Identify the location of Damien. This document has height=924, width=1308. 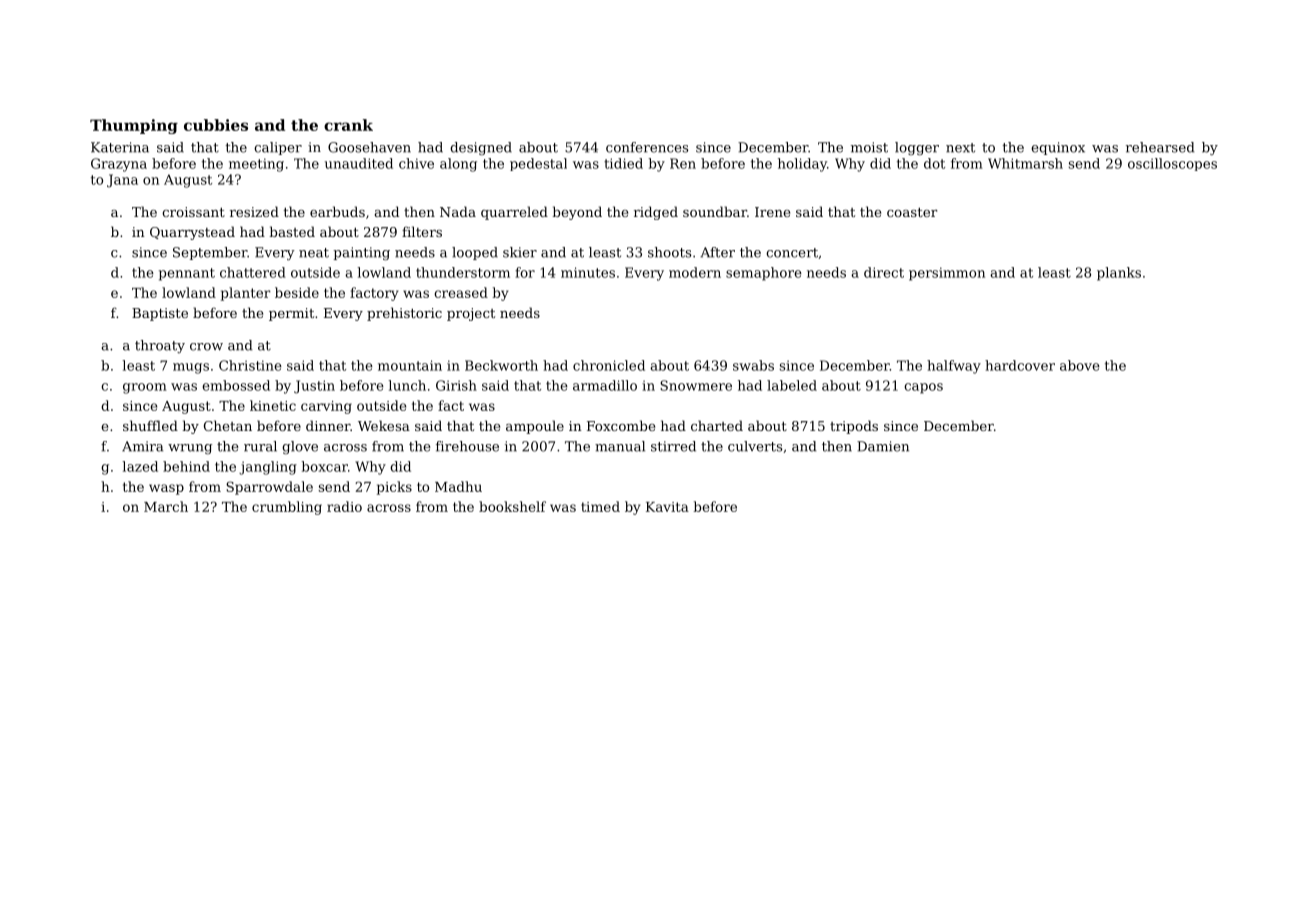
(883, 446).
